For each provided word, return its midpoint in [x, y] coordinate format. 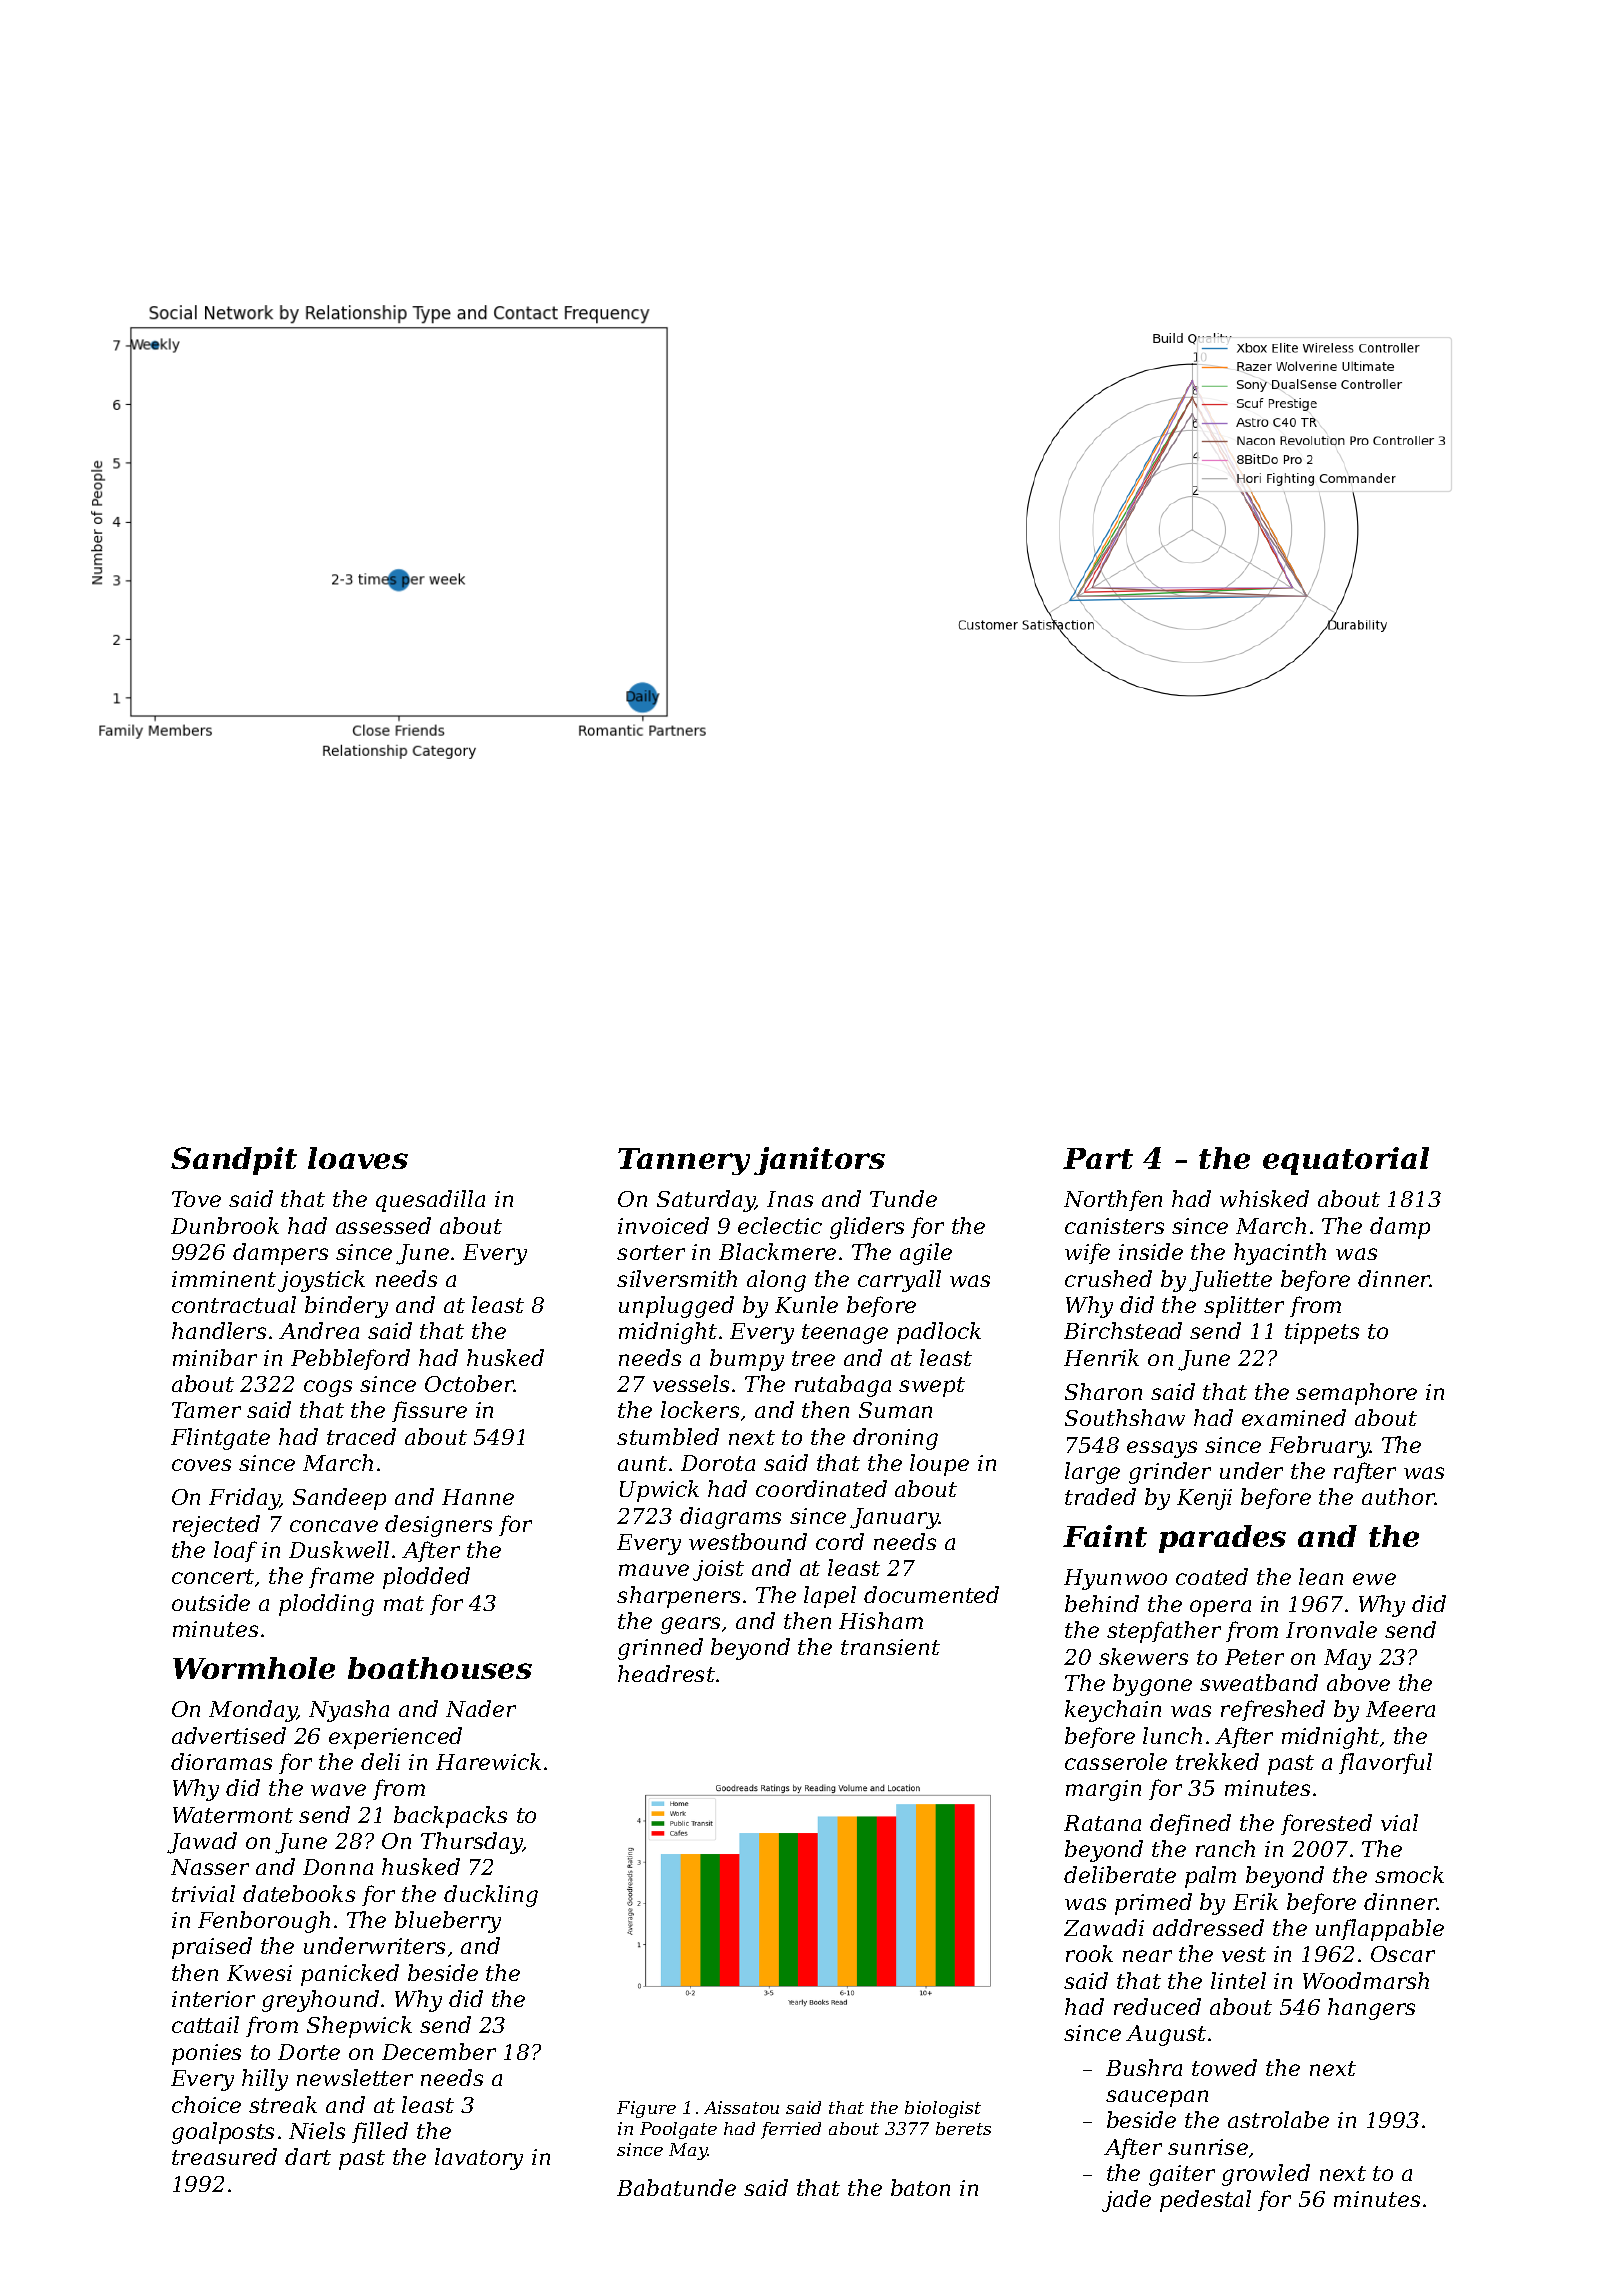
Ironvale [1331, 1629]
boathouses [440, 1668]
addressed [1208, 1927]
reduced [1157, 2006]
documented [931, 1594]
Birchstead [1123, 1330]
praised [212, 1948]
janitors [819, 1161]
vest [1244, 1954]
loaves [358, 1158]
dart [308, 2156]
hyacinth [1280, 1254]
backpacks [450, 1817]
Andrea [319, 1330]
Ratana [1102, 1823]
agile [926, 1254]
